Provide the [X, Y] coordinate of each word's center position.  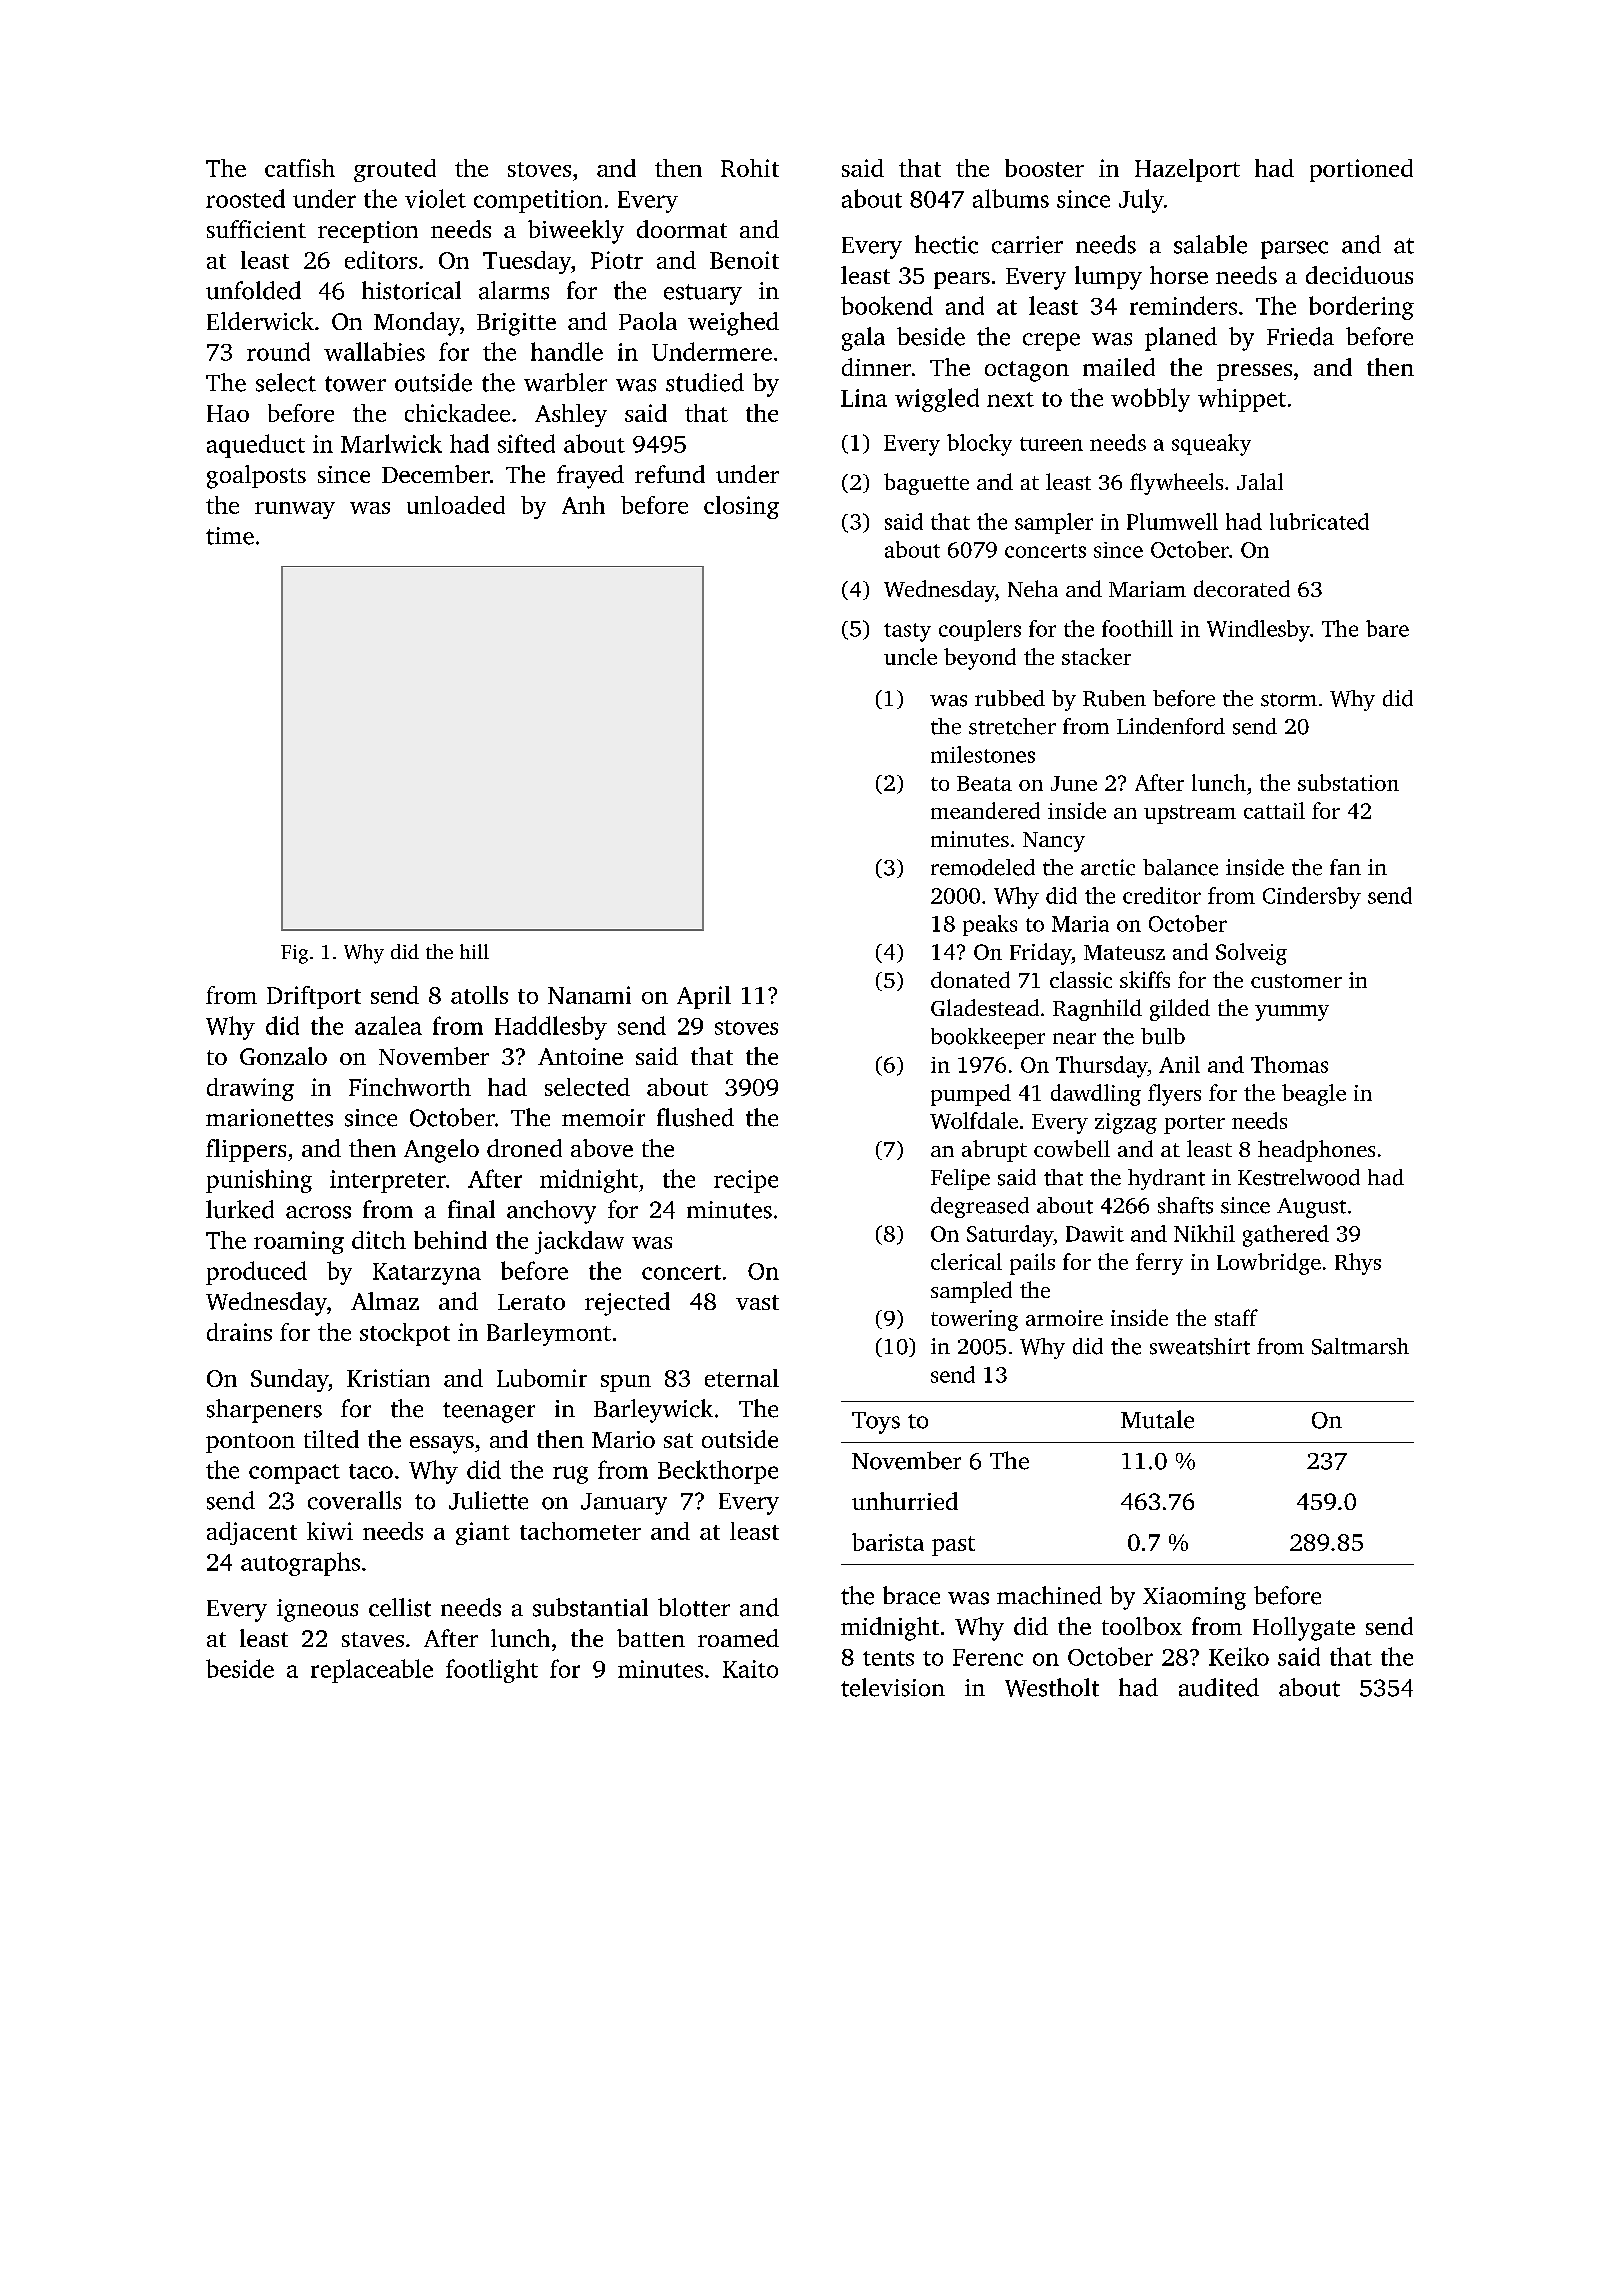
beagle [1314, 1095]
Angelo [441, 1151]
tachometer [580, 1531]
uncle [910, 656]
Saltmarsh [1360, 1346]
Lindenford [1171, 726]
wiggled [937, 400]
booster [1044, 168]
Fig [294, 954]
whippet [1242, 400]
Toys [876, 1423]
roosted [245, 198]
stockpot [405, 1334]
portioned [1361, 170]
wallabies [374, 351]
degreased [980, 1207]
